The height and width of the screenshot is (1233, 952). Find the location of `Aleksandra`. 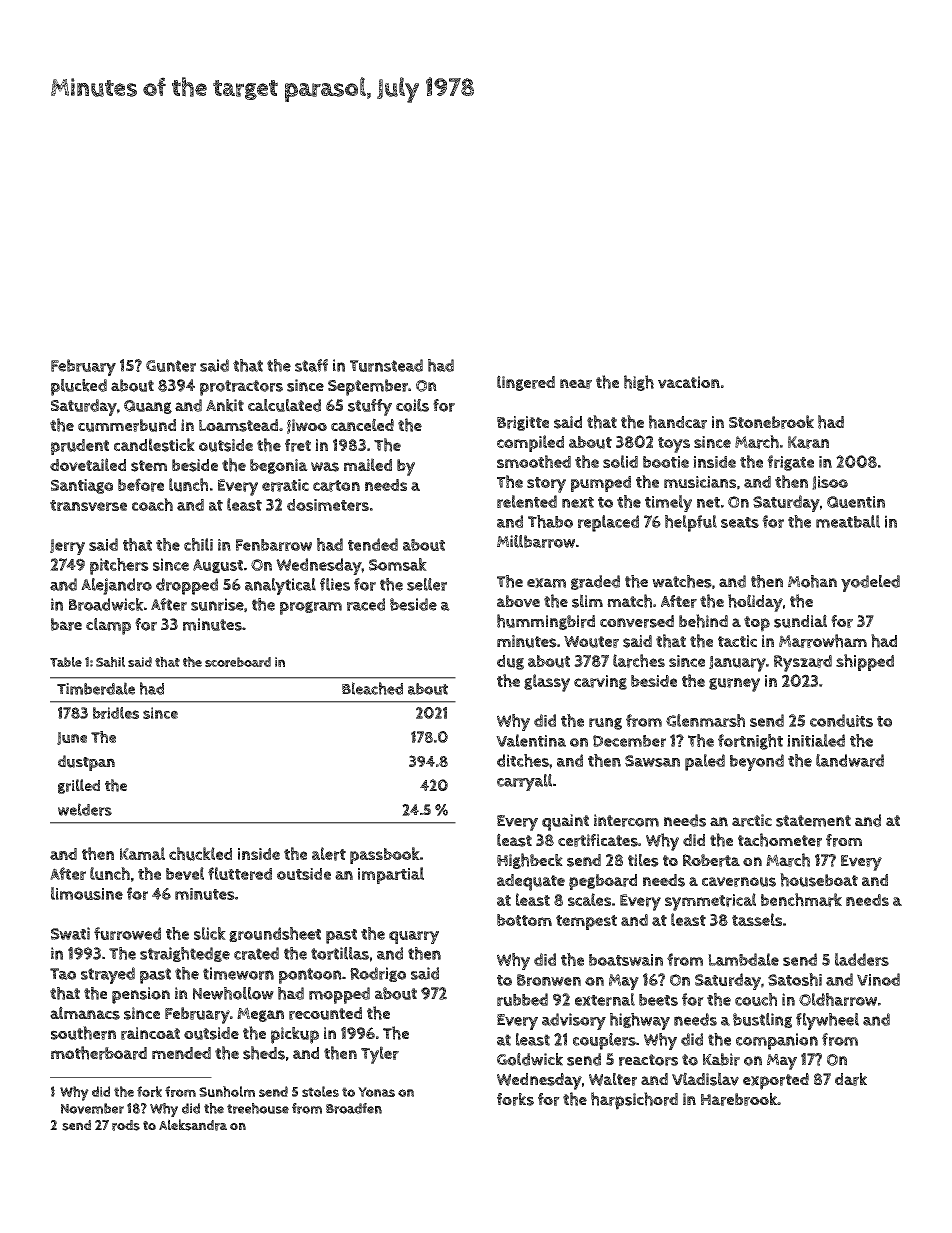

Aleksandra is located at coordinates (193, 1125).
